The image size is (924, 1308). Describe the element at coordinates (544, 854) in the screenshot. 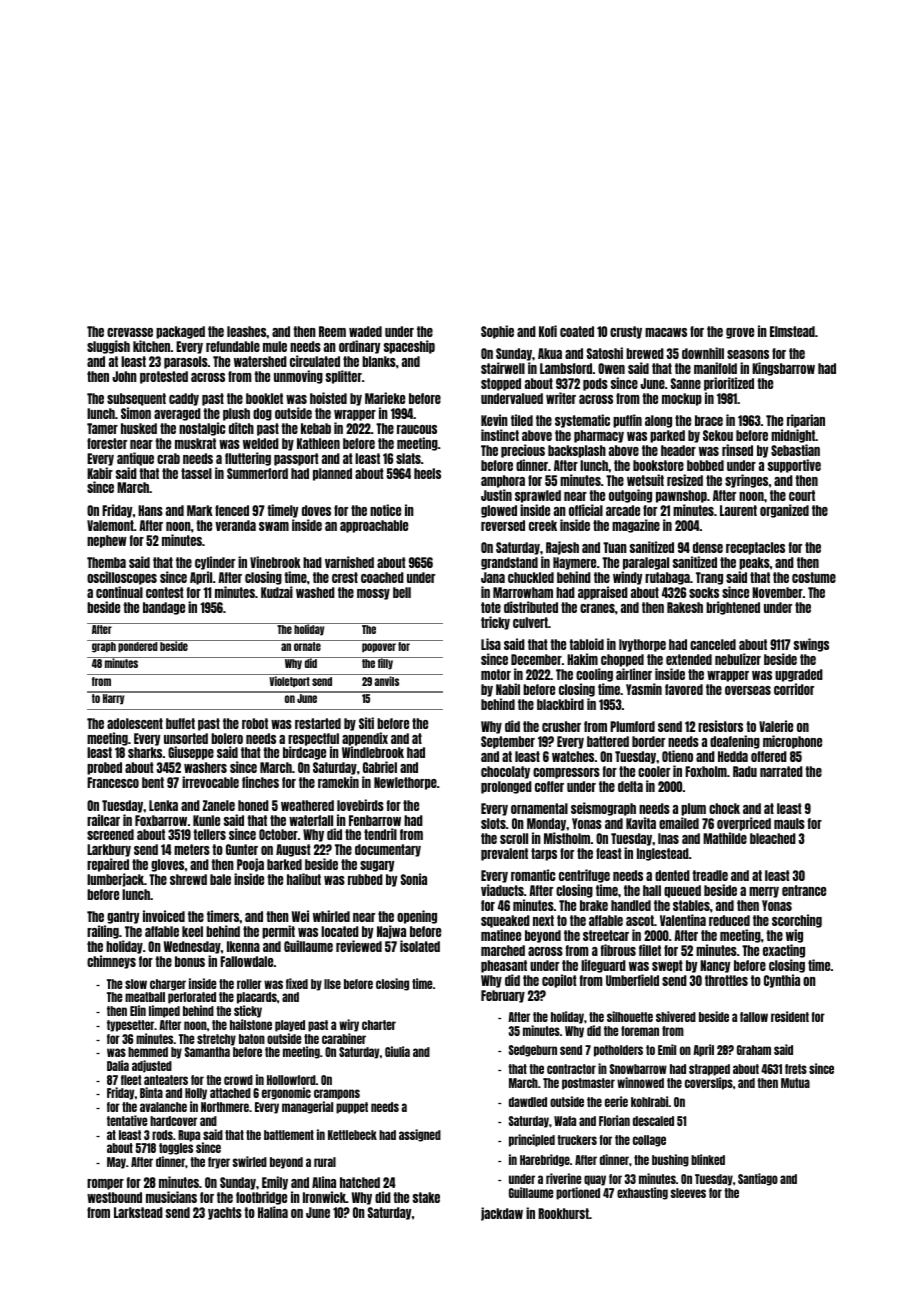

I see `tarps` at that location.
